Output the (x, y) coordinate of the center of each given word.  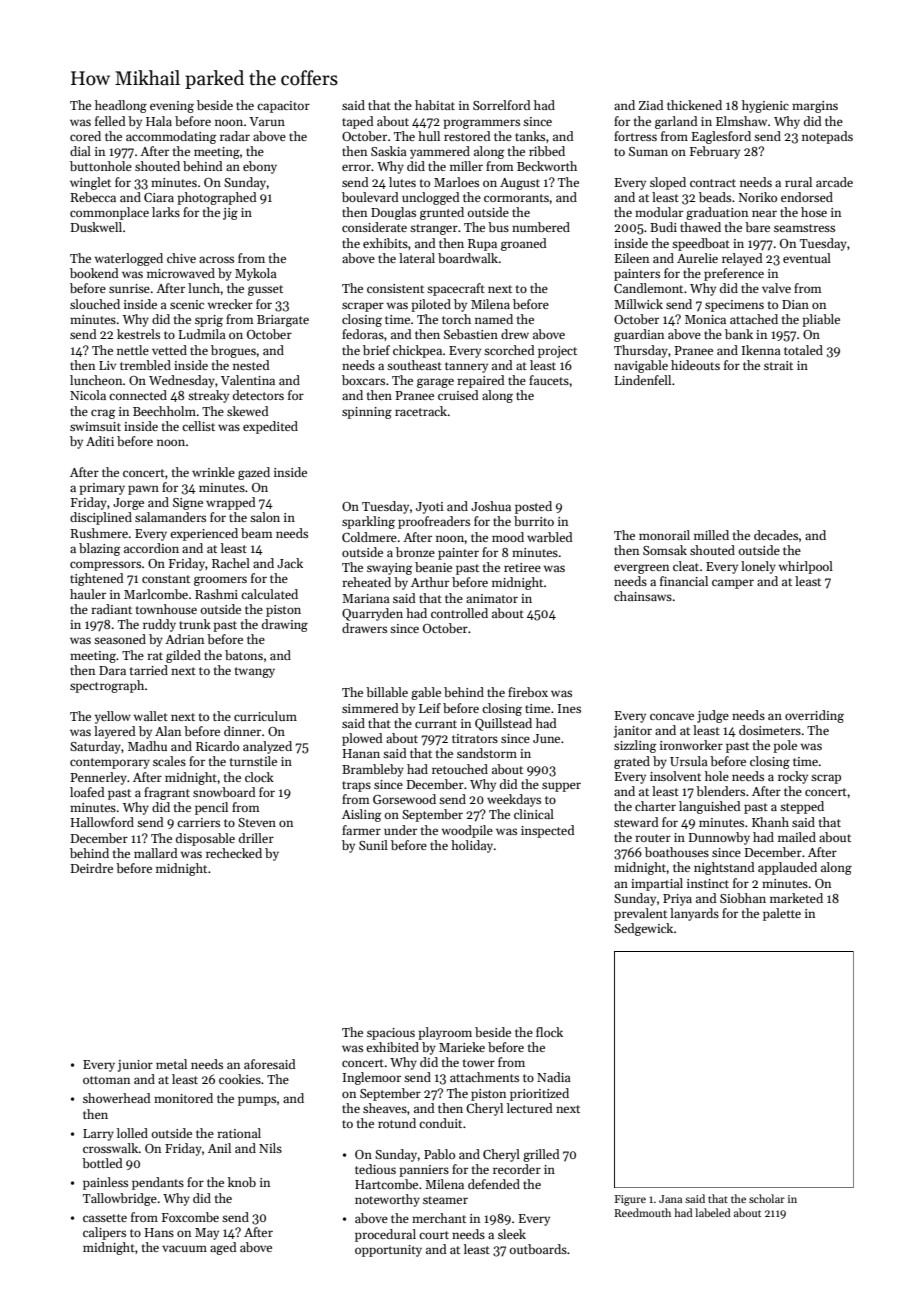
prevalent (640, 914)
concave (672, 716)
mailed (797, 837)
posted (533, 507)
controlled (459, 613)
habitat (435, 105)
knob (242, 1182)
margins (815, 107)
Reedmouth (642, 1212)
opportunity (388, 1251)
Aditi (100, 441)
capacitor (283, 107)
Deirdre (92, 868)
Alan (168, 731)
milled (711, 535)
